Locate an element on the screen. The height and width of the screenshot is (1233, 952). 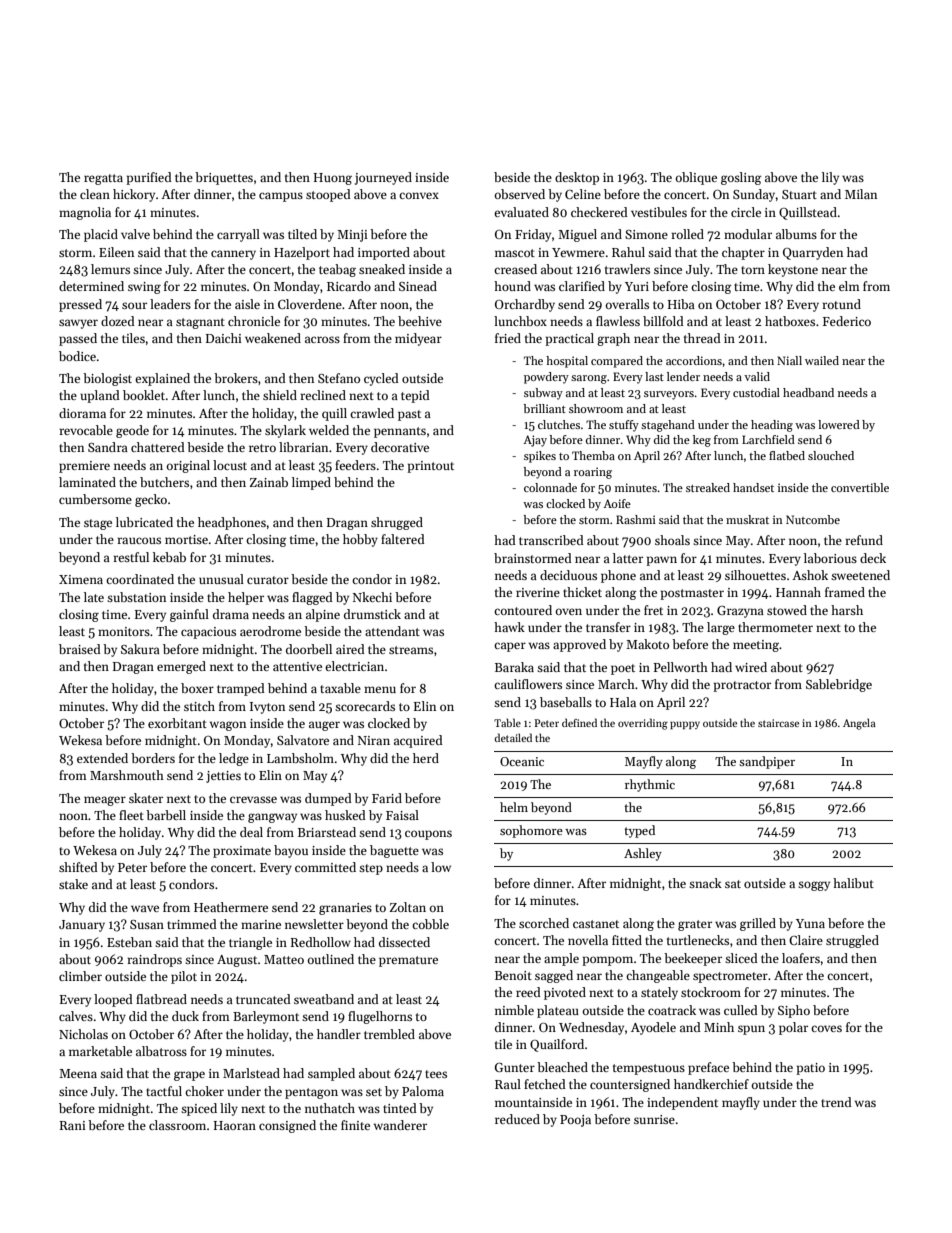
Ashok is located at coordinates (810, 575).
